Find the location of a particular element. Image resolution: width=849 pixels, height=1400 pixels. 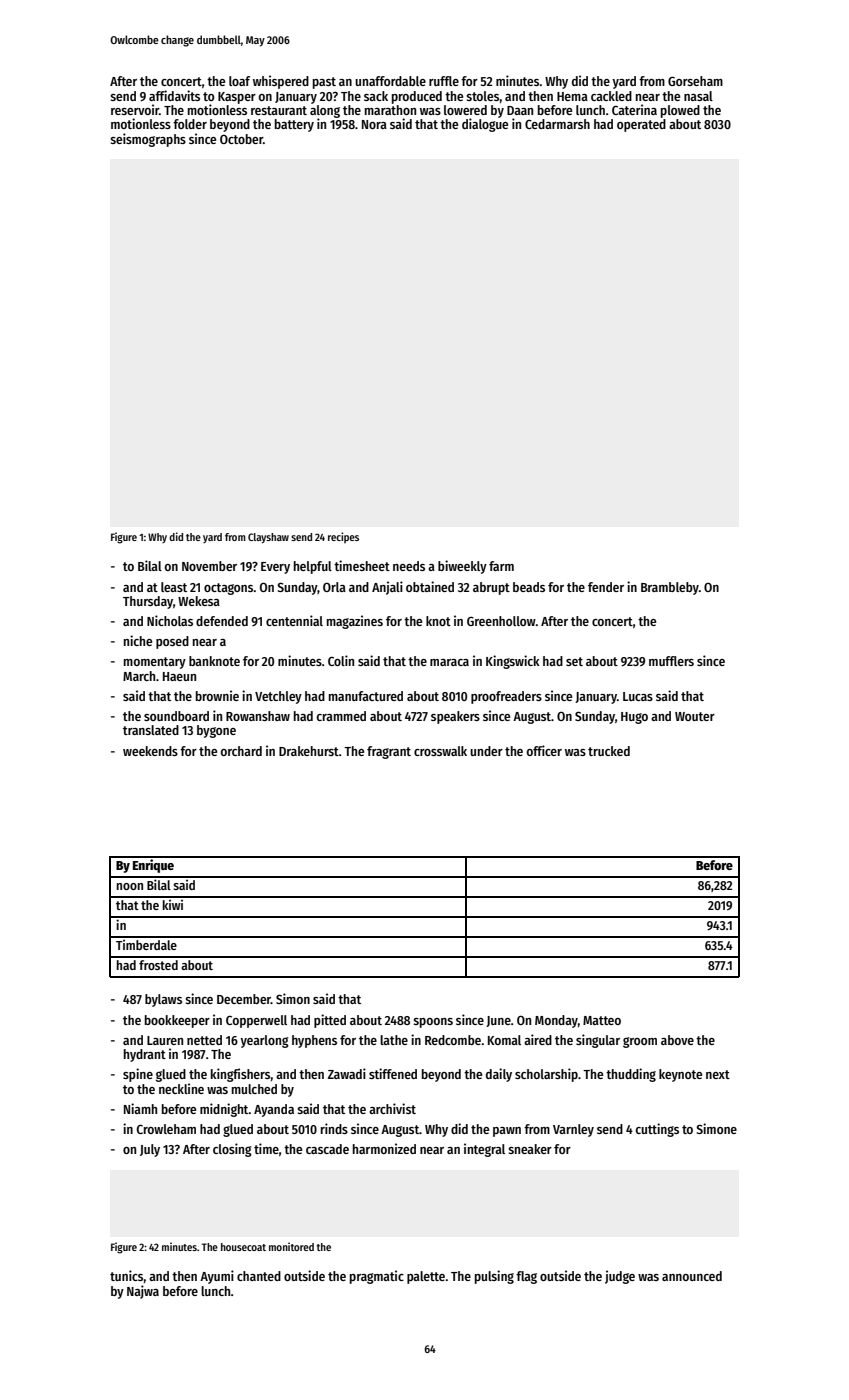

niche is located at coordinates (138, 640).
